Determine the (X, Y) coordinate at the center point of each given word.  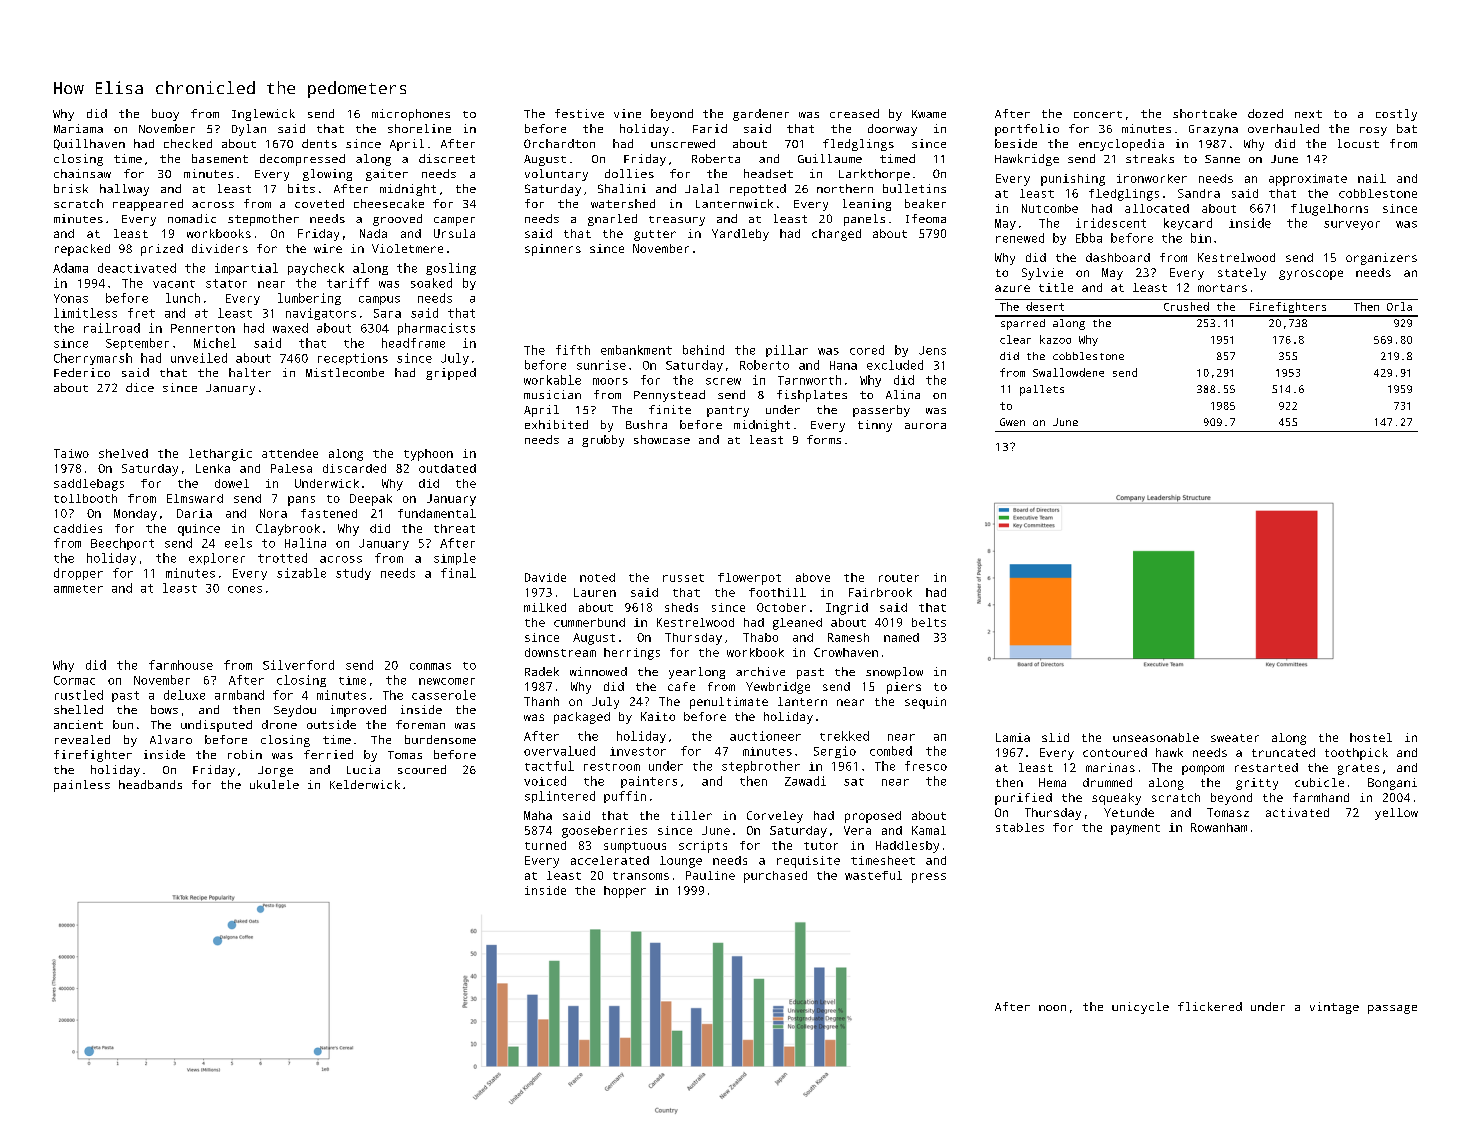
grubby (603, 441)
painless (82, 786)
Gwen (1012, 422)
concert (1098, 114)
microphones (411, 115)
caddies (78, 528)
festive (579, 113)
